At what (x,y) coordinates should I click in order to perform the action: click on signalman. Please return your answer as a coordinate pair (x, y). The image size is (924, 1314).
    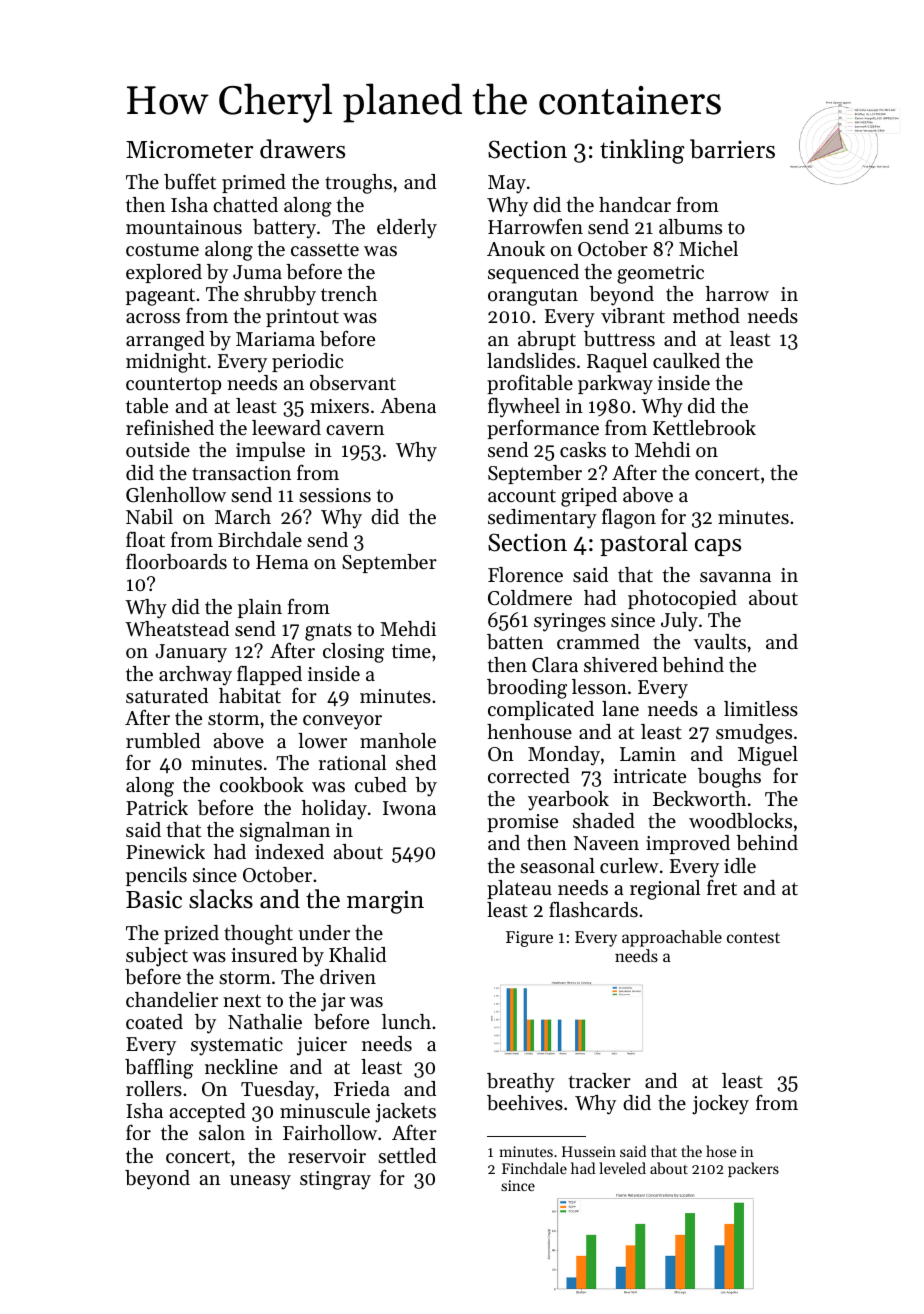
    Looking at the image, I should click on (285, 832).
